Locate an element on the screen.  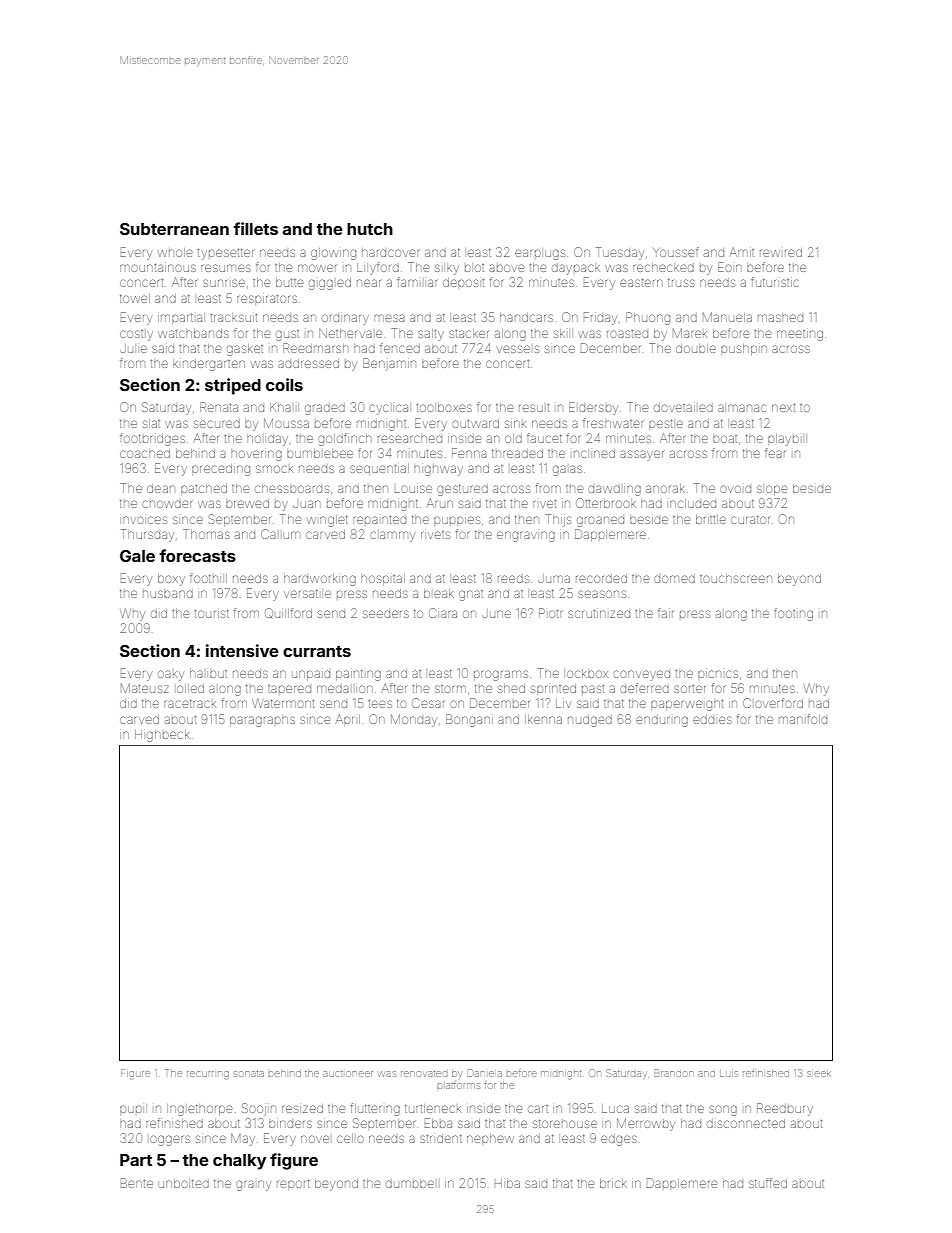
sonata is located at coordinates (249, 1074).
